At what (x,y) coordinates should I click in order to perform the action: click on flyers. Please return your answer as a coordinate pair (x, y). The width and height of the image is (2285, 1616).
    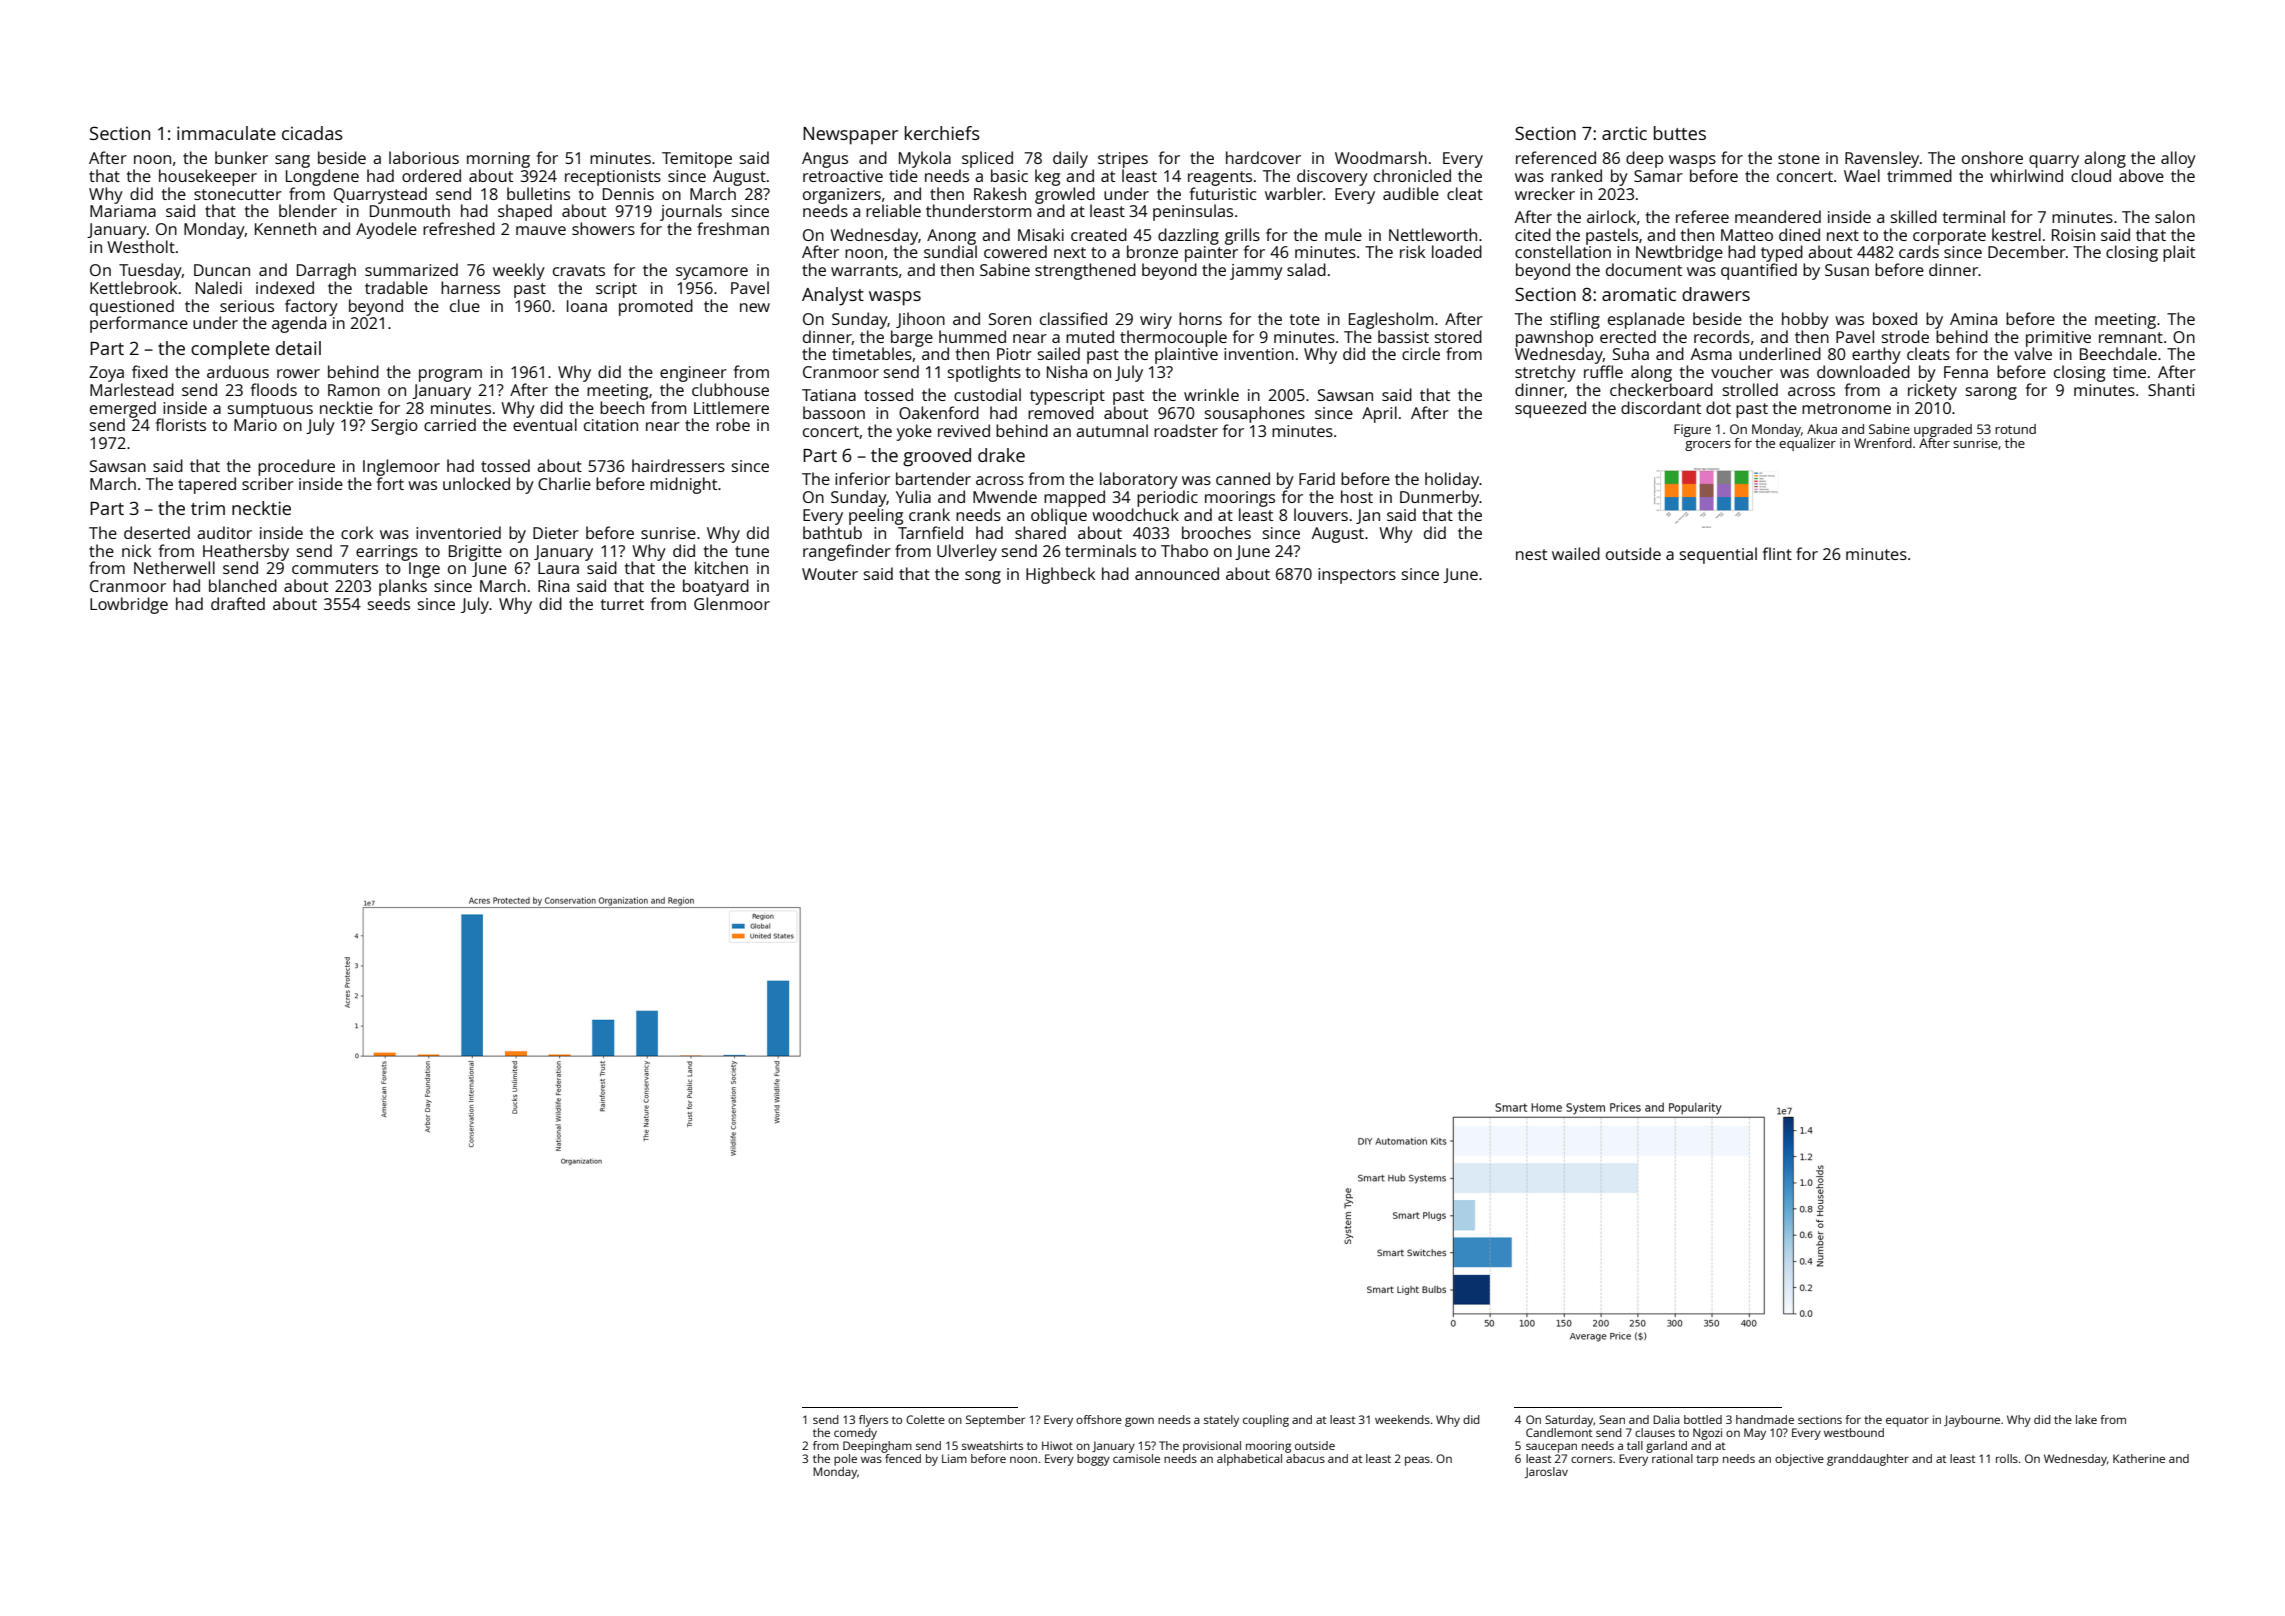
    Looking at the image, I should click on (873, 1421).
